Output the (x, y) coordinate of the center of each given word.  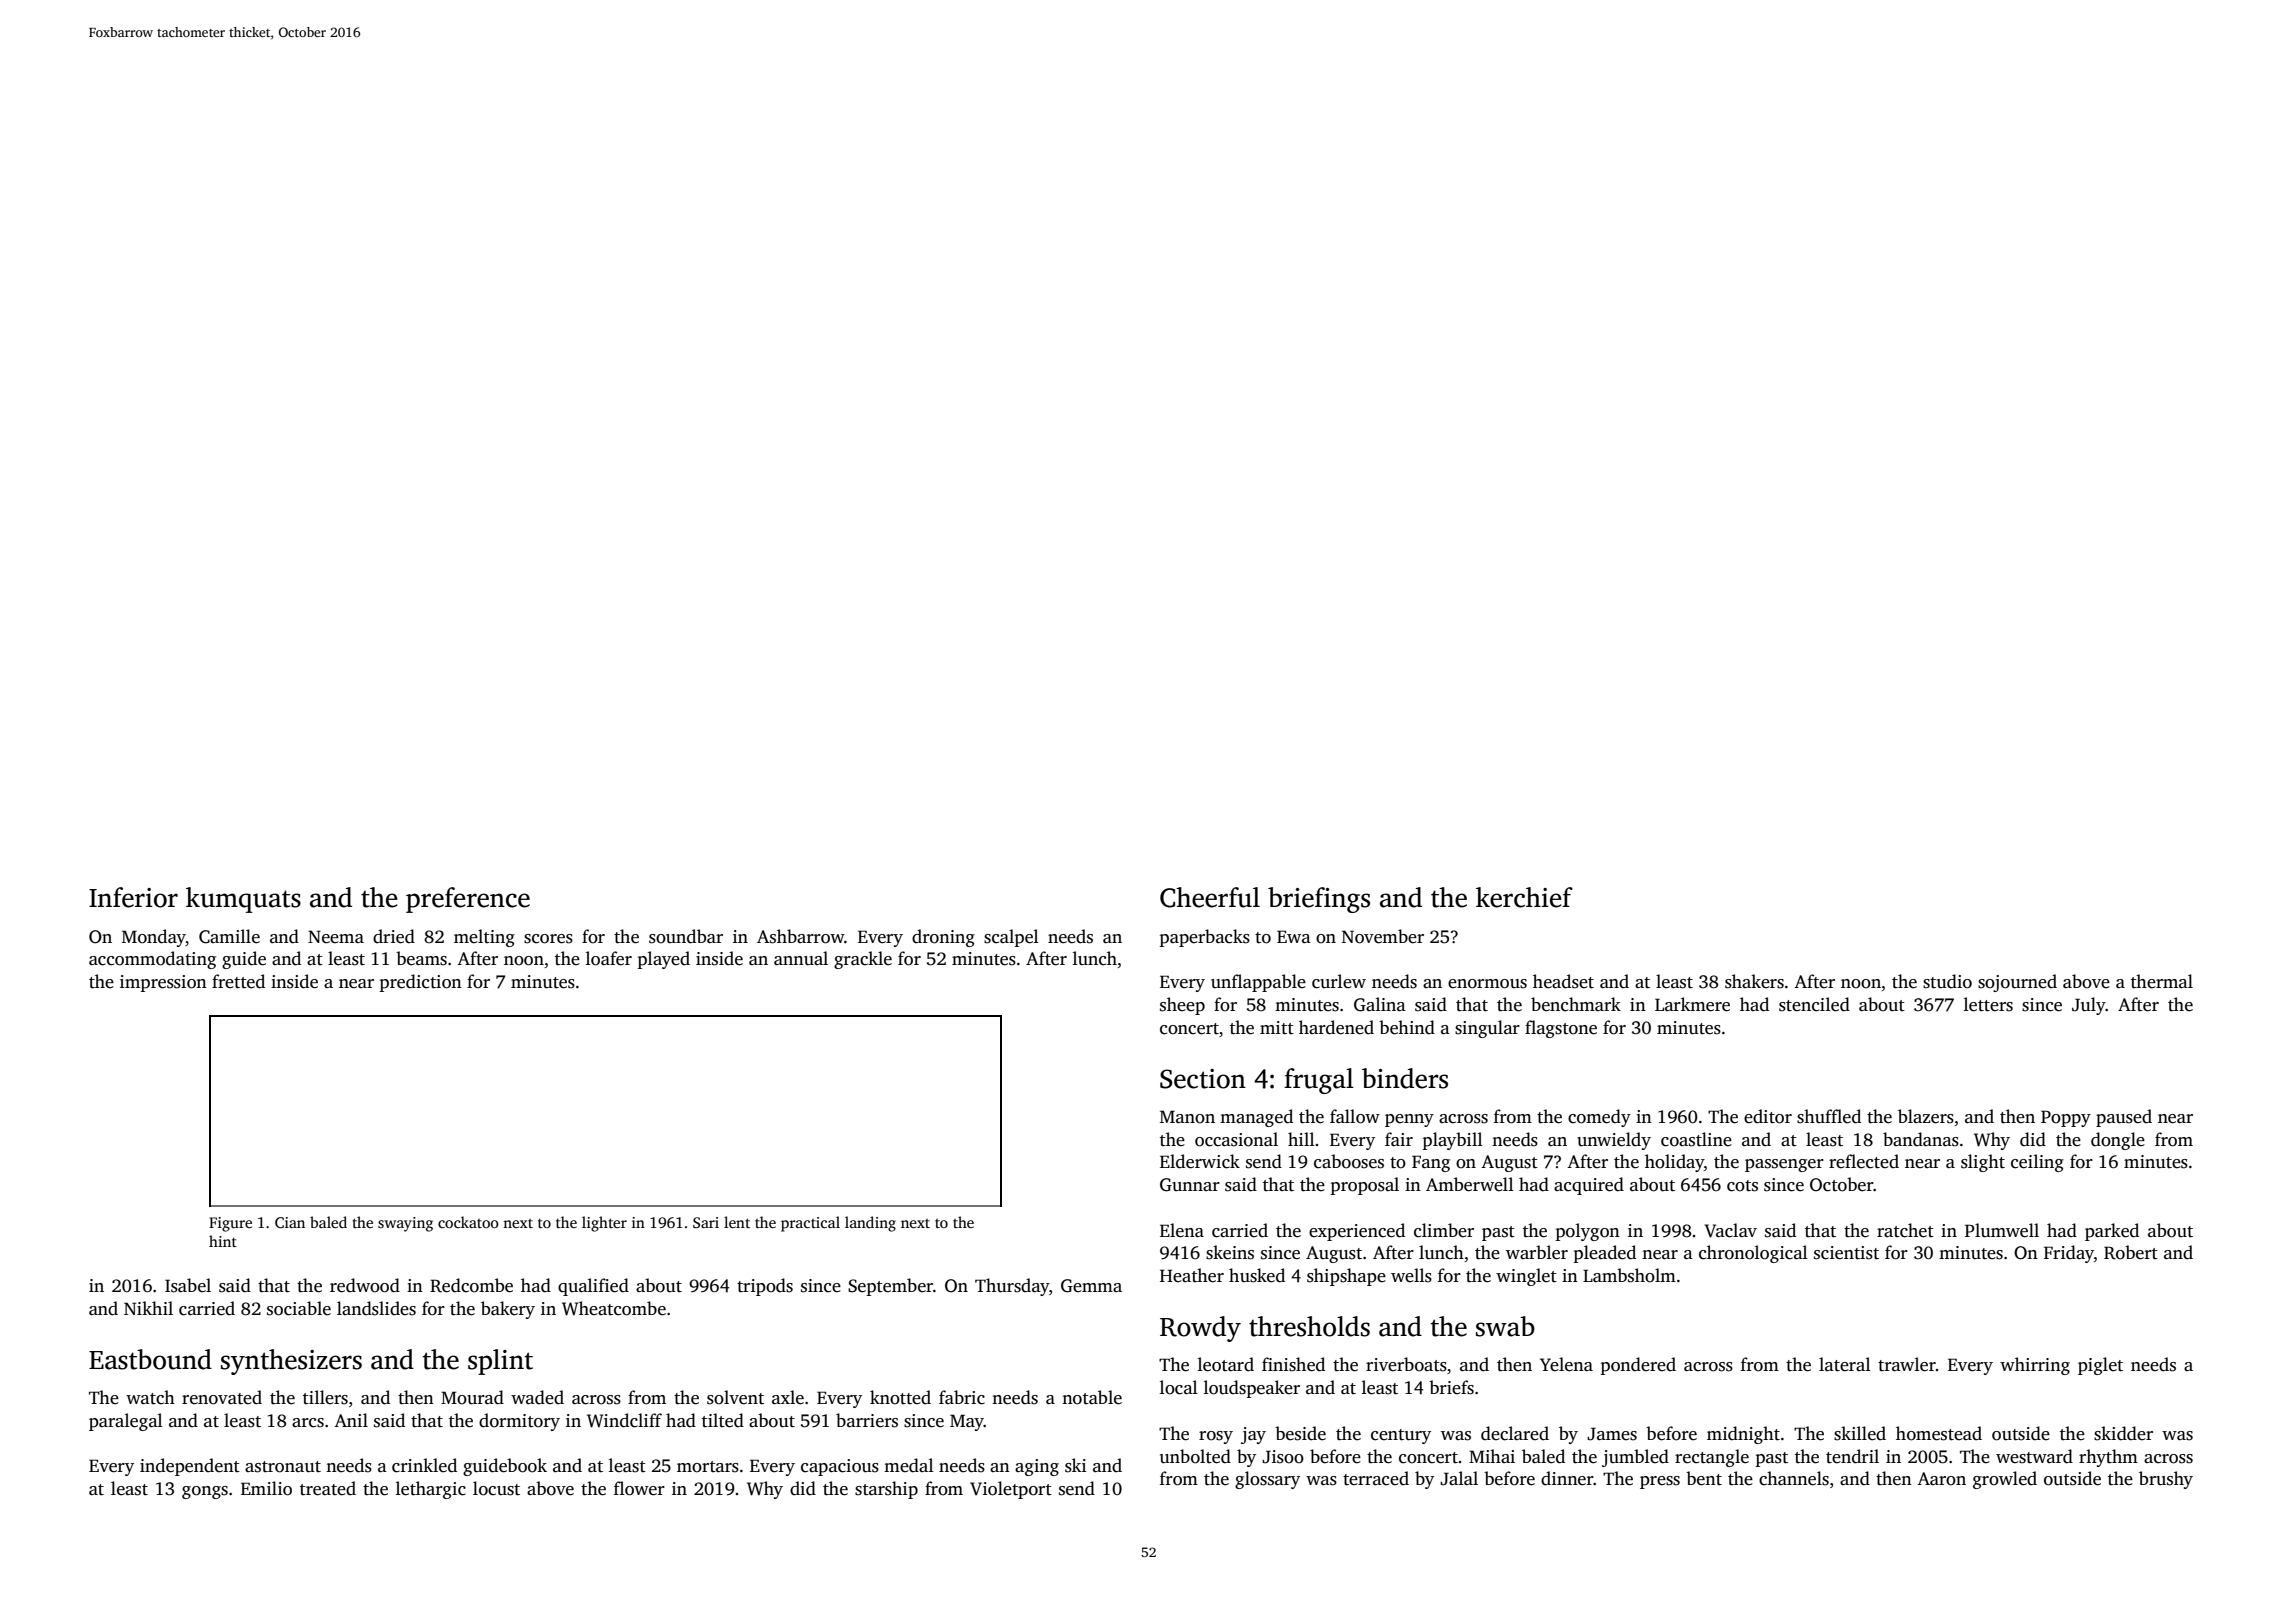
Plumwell (2002, 1230)
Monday (154, 938)
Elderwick (1200, 1161)
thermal (2162, 981)
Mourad (472, 1397)
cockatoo (468, 1222)
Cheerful (1210, 897)
